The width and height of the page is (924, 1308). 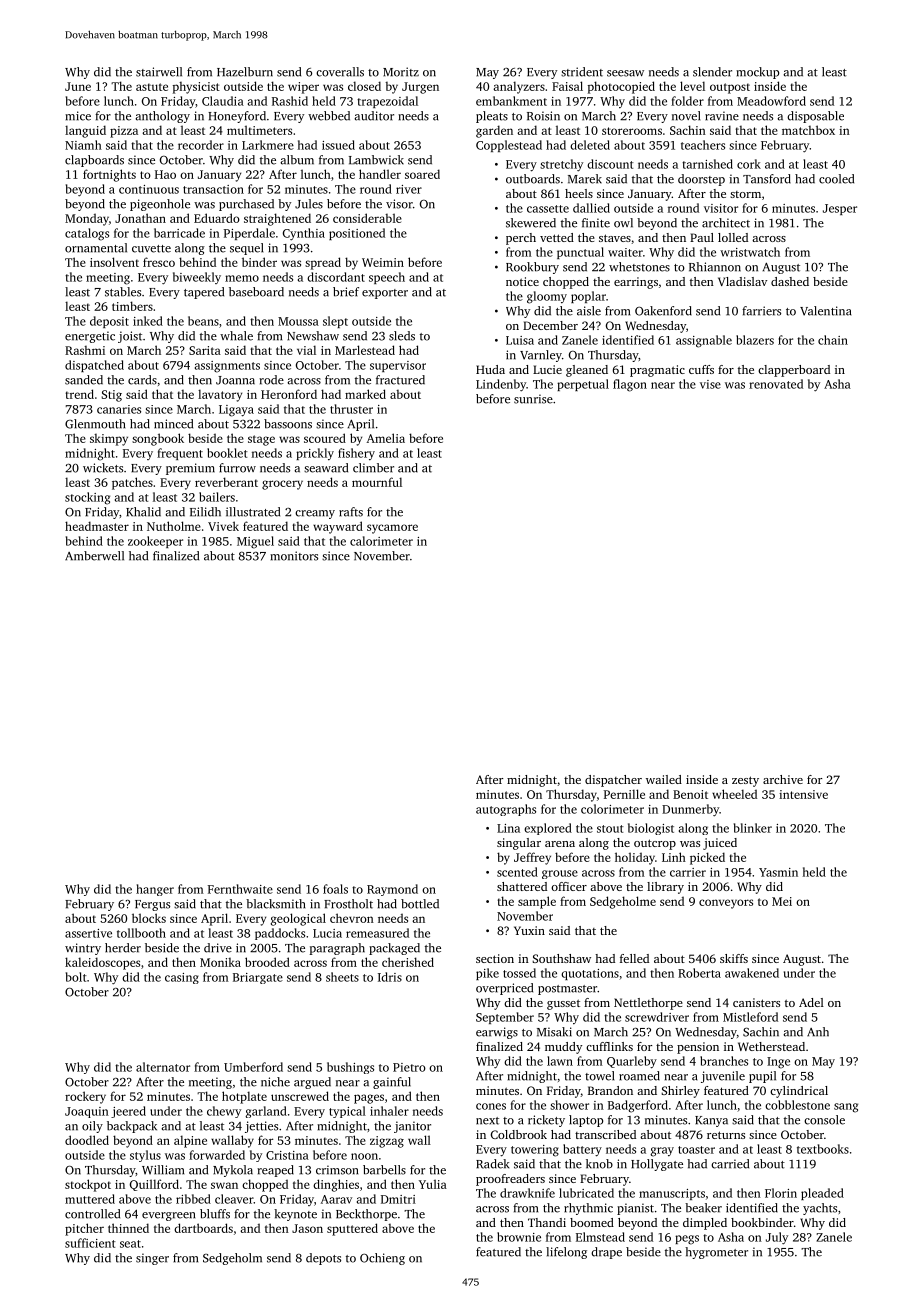 I want to click on Ochieng, so click(x=382, y=1259).
